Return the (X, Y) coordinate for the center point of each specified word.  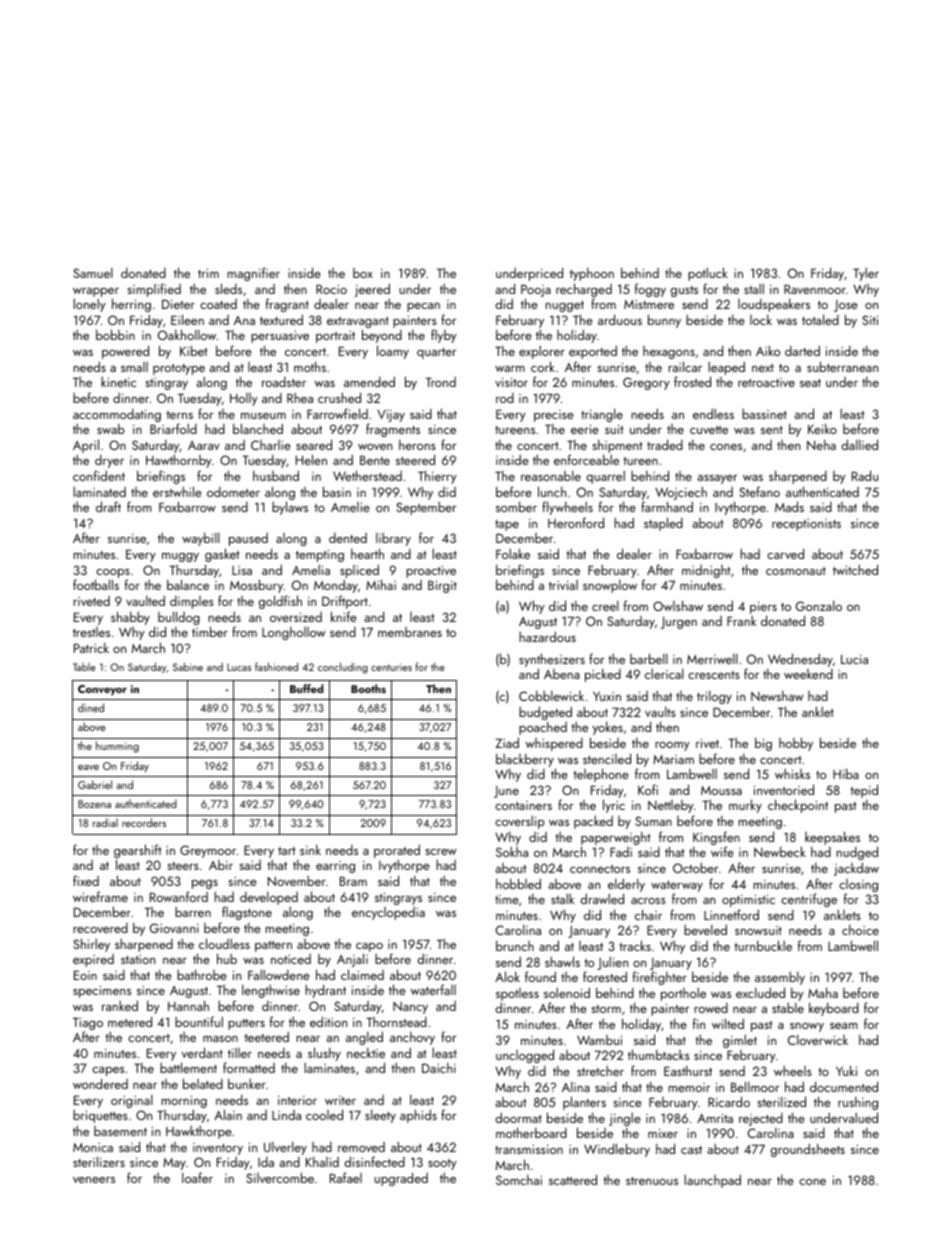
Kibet (194, 350)
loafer (197, 1177)
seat (810, 383)
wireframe (100, 896)
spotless (517, 994)
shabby (130, 618)
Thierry (437, 477)
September (426, 508)
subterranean (842, 366)
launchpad (712, 1181)
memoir (689, 1087)
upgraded (401, 1179)
